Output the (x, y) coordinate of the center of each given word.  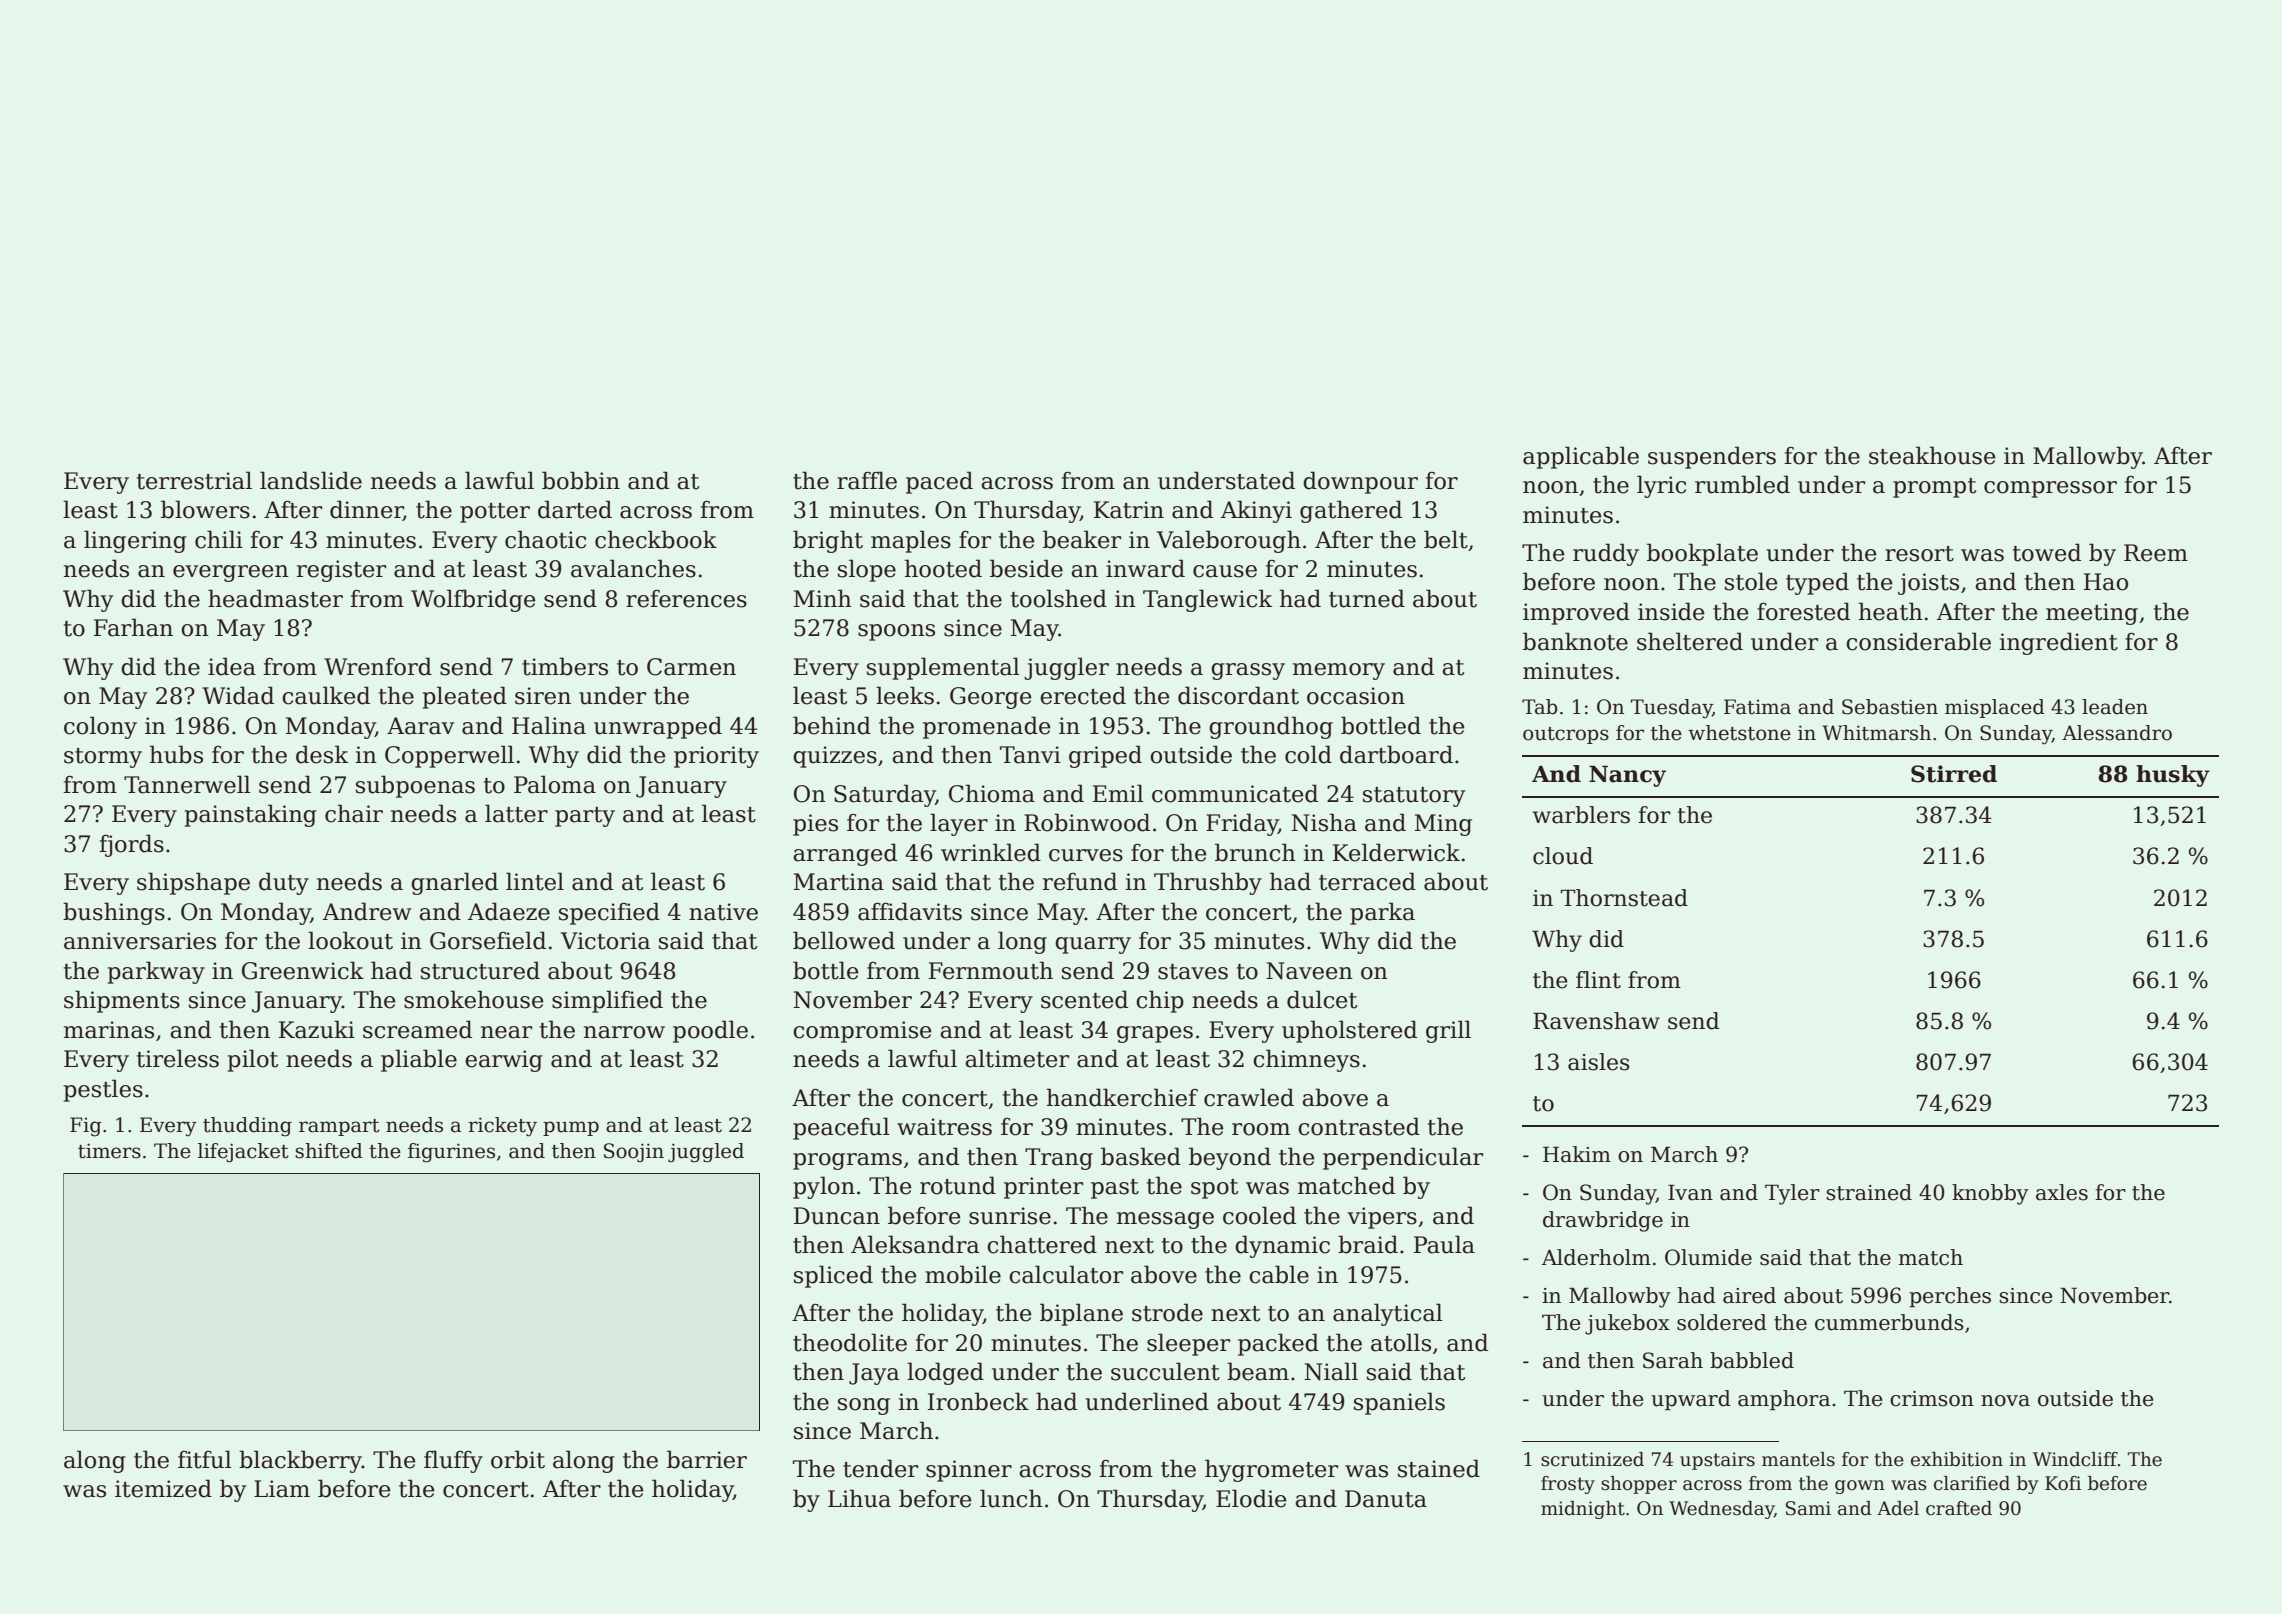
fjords (131, 845)
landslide (311, 480)
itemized (163, 1488)
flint (1598, 980)
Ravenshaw (1596, 1021)
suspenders (1712, 457)
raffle (867, 480)
